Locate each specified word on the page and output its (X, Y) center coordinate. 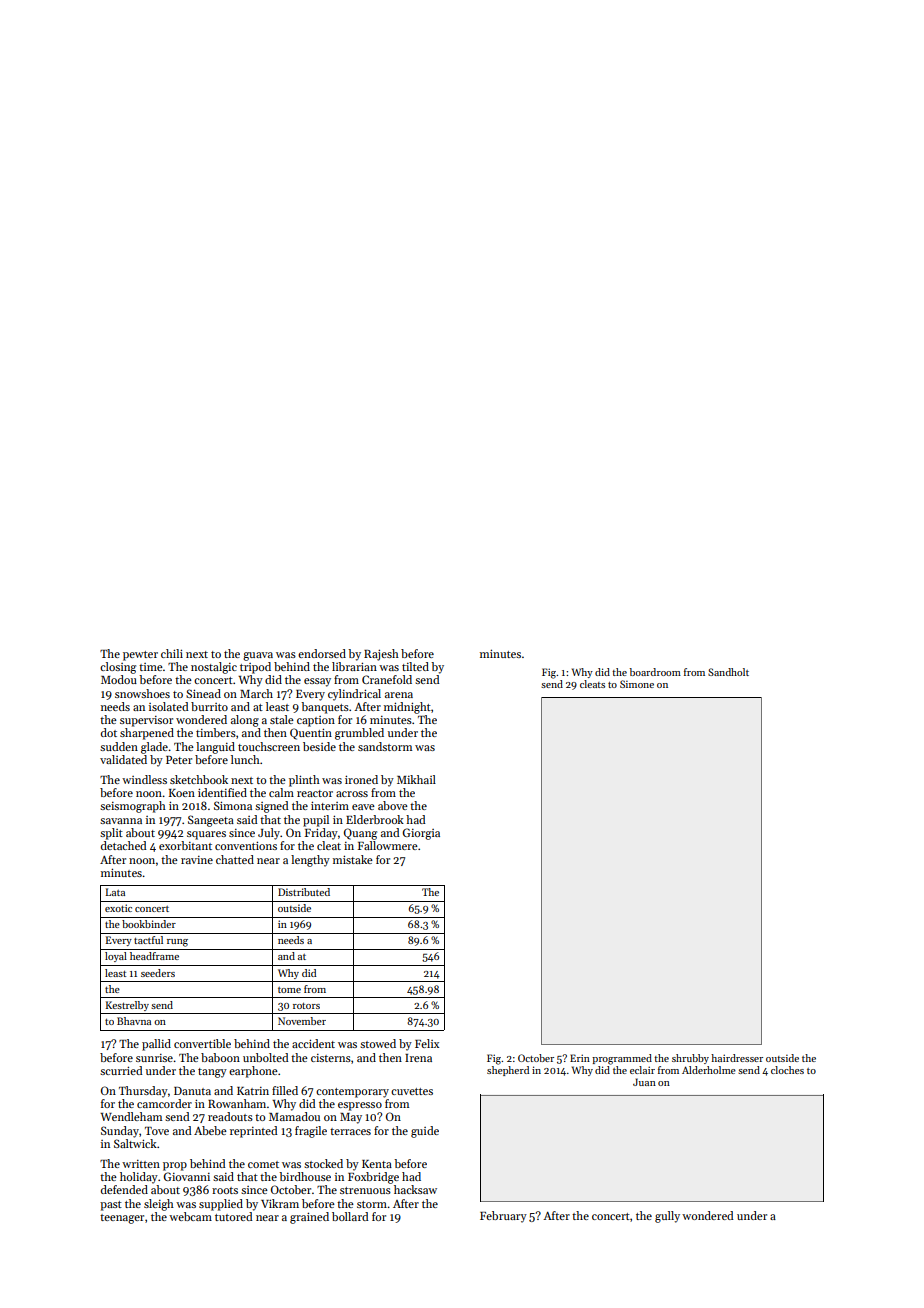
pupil (316, 821)
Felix (427, 1043)
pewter (140, 656)
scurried (121, 1070)
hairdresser (737, 1058)
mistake (353, 859)
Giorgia (421, 834)
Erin (580, 1058)
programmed (622, 1059)
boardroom (655, 672)
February (503, 1217)
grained (309, 1218)
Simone (637, 684)
